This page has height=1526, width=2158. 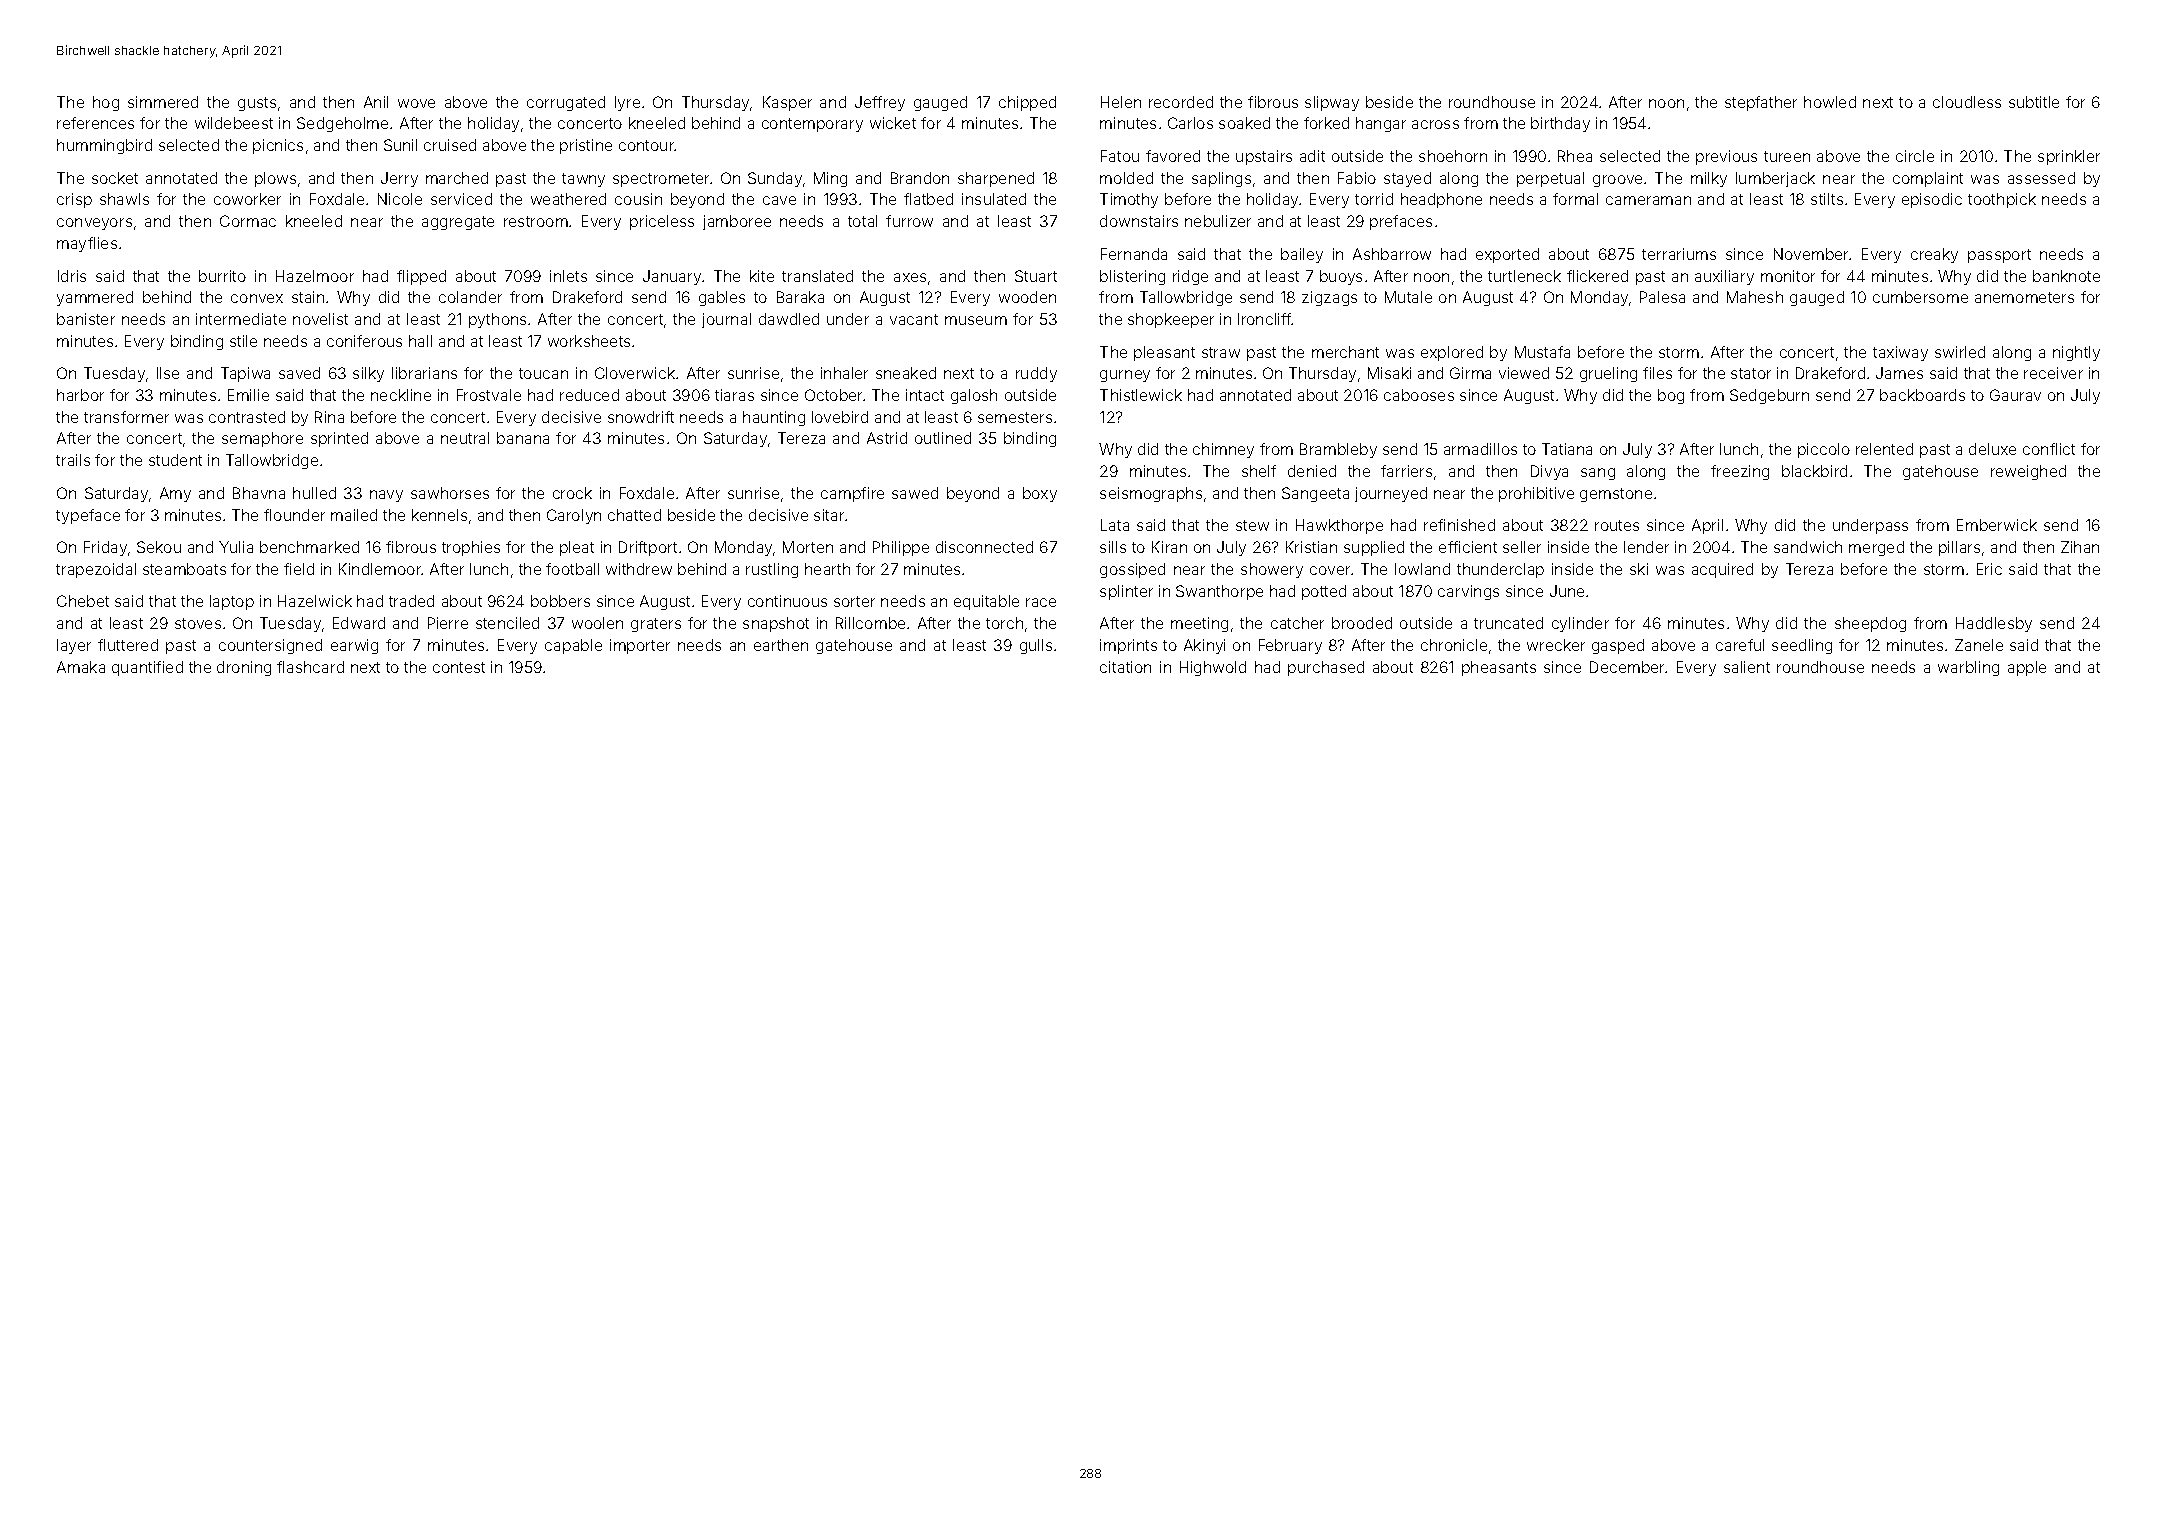 What do you see at coordinates (411, 601) in the page?
I see `traded` at bounding box center [411, 601].
